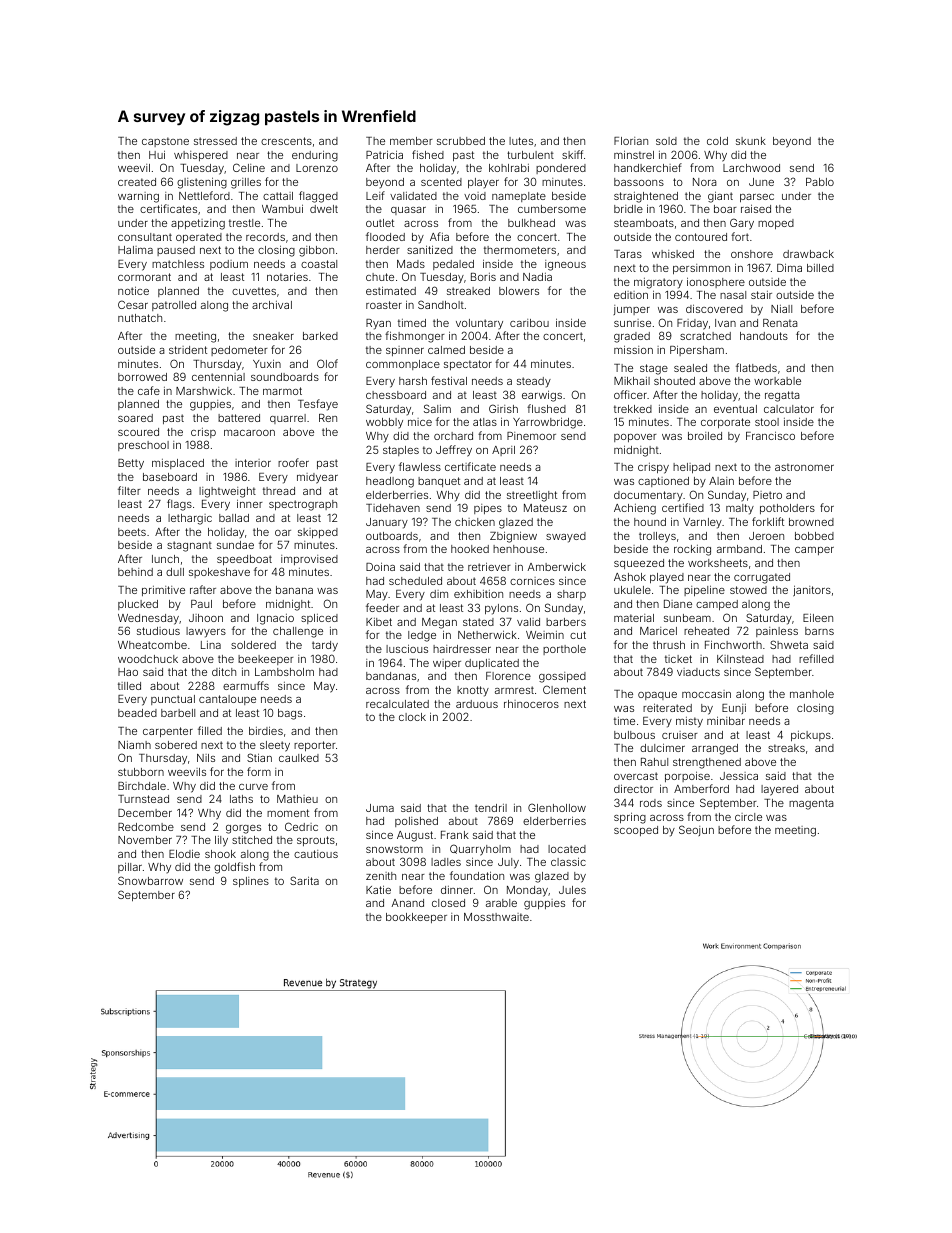  I want to click on porthole, so click(564, 650).
